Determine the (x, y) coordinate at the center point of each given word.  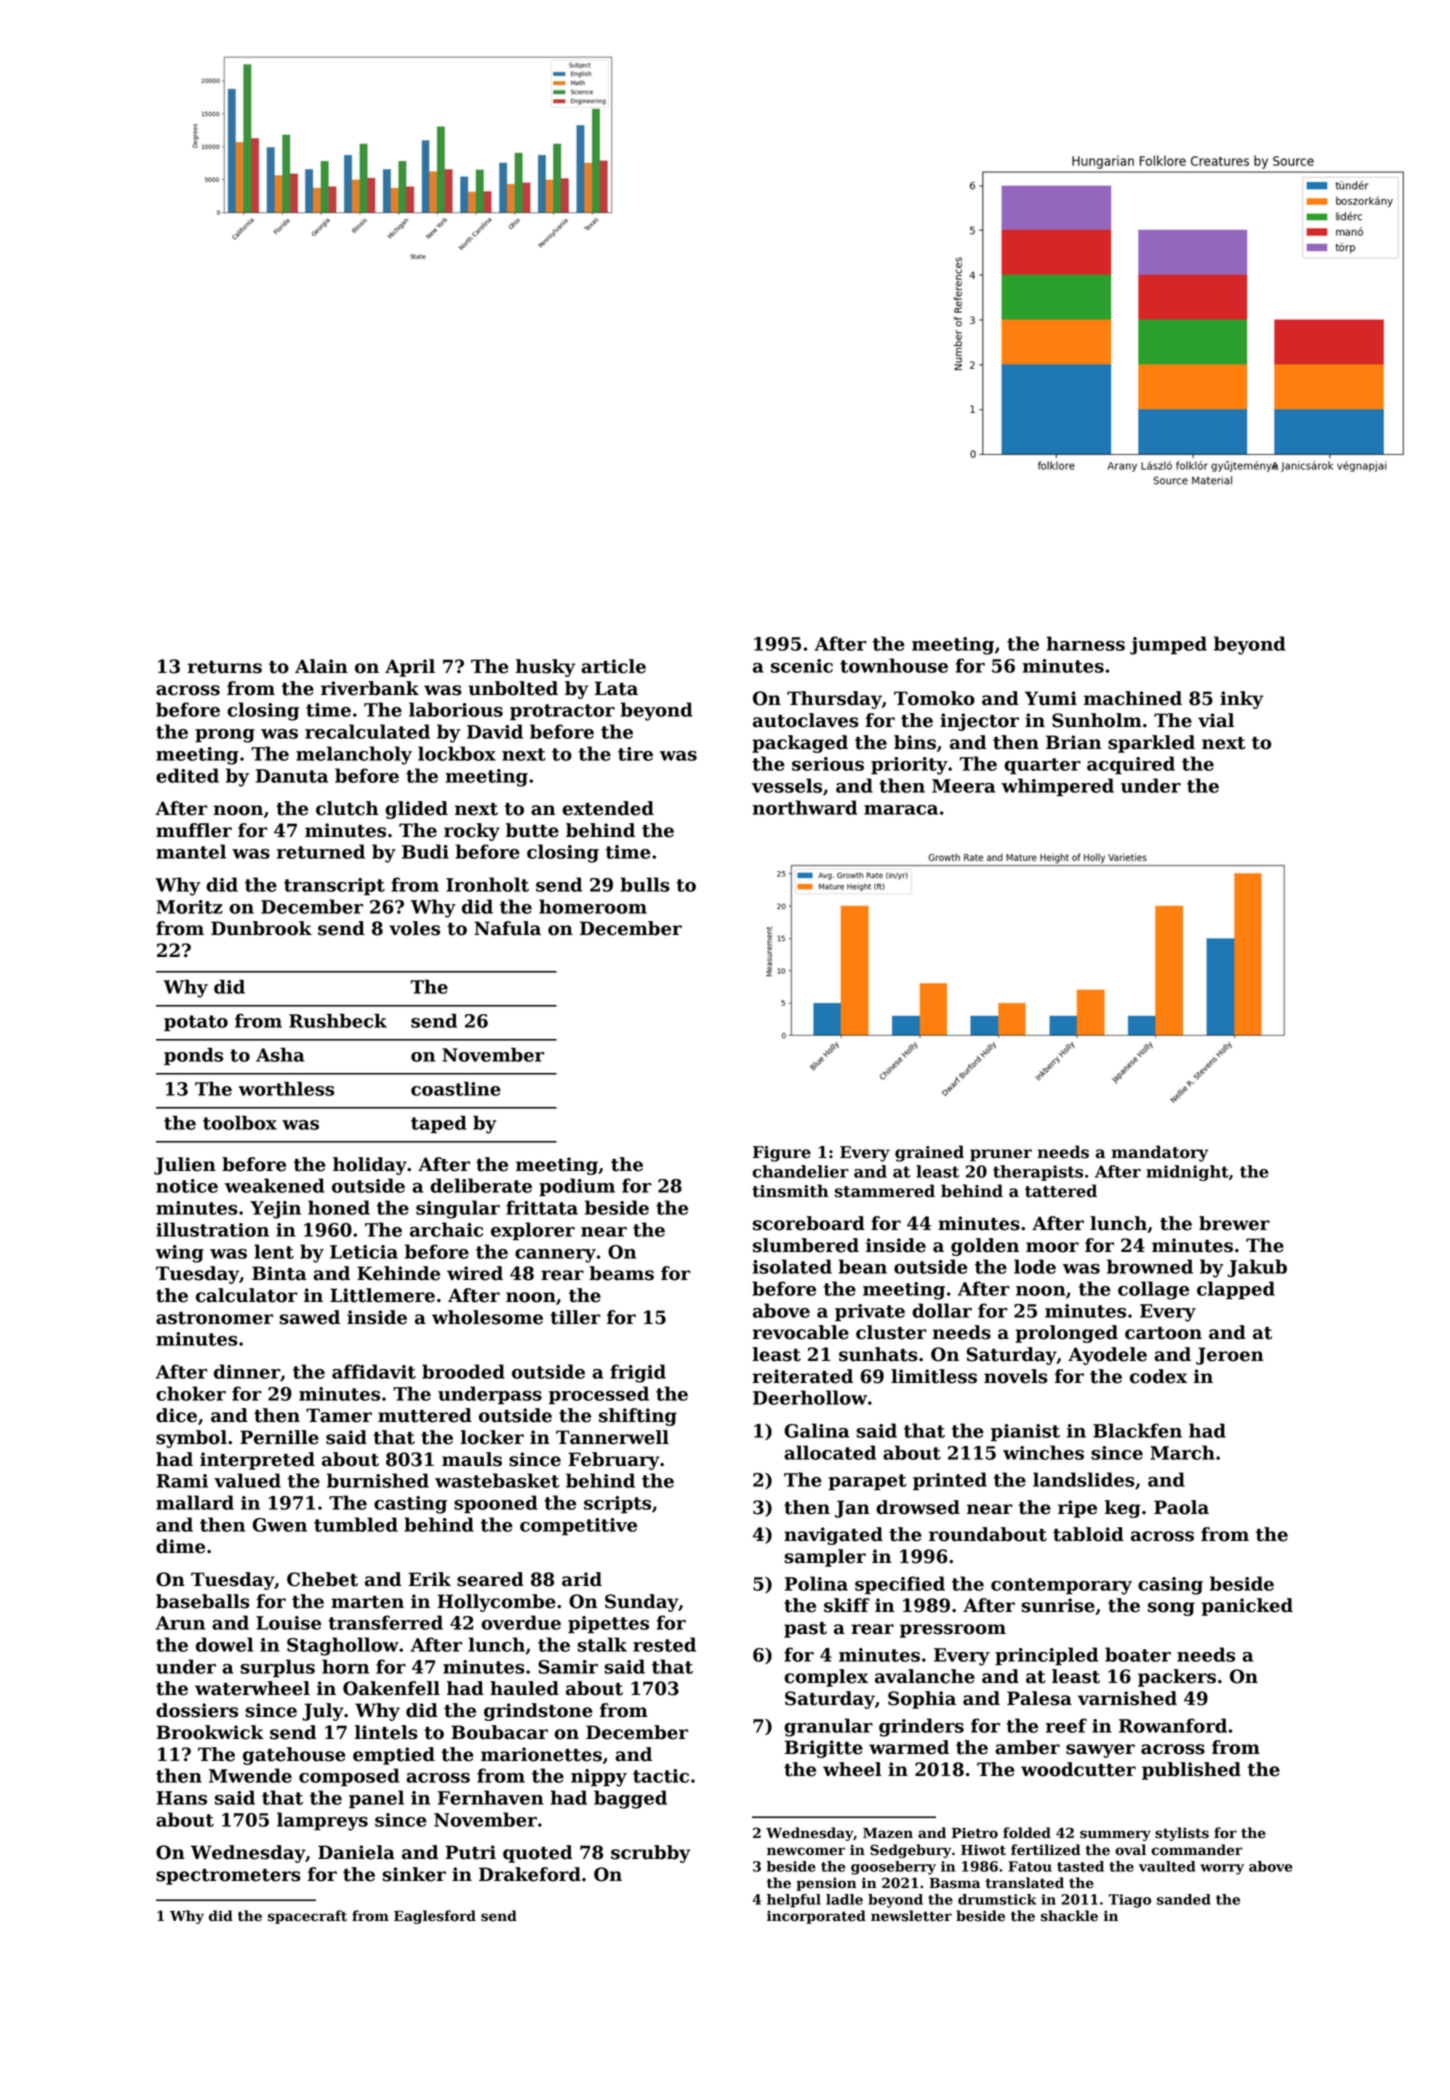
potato (196, 1023)
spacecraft (307, 1917)
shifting (638, 1417)
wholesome (487, 1317)
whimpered (1057, 787)
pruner (1001, 1155)
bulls (645, 884)
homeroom (593, 906)
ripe (1077, 1509)
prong (225, 736)
